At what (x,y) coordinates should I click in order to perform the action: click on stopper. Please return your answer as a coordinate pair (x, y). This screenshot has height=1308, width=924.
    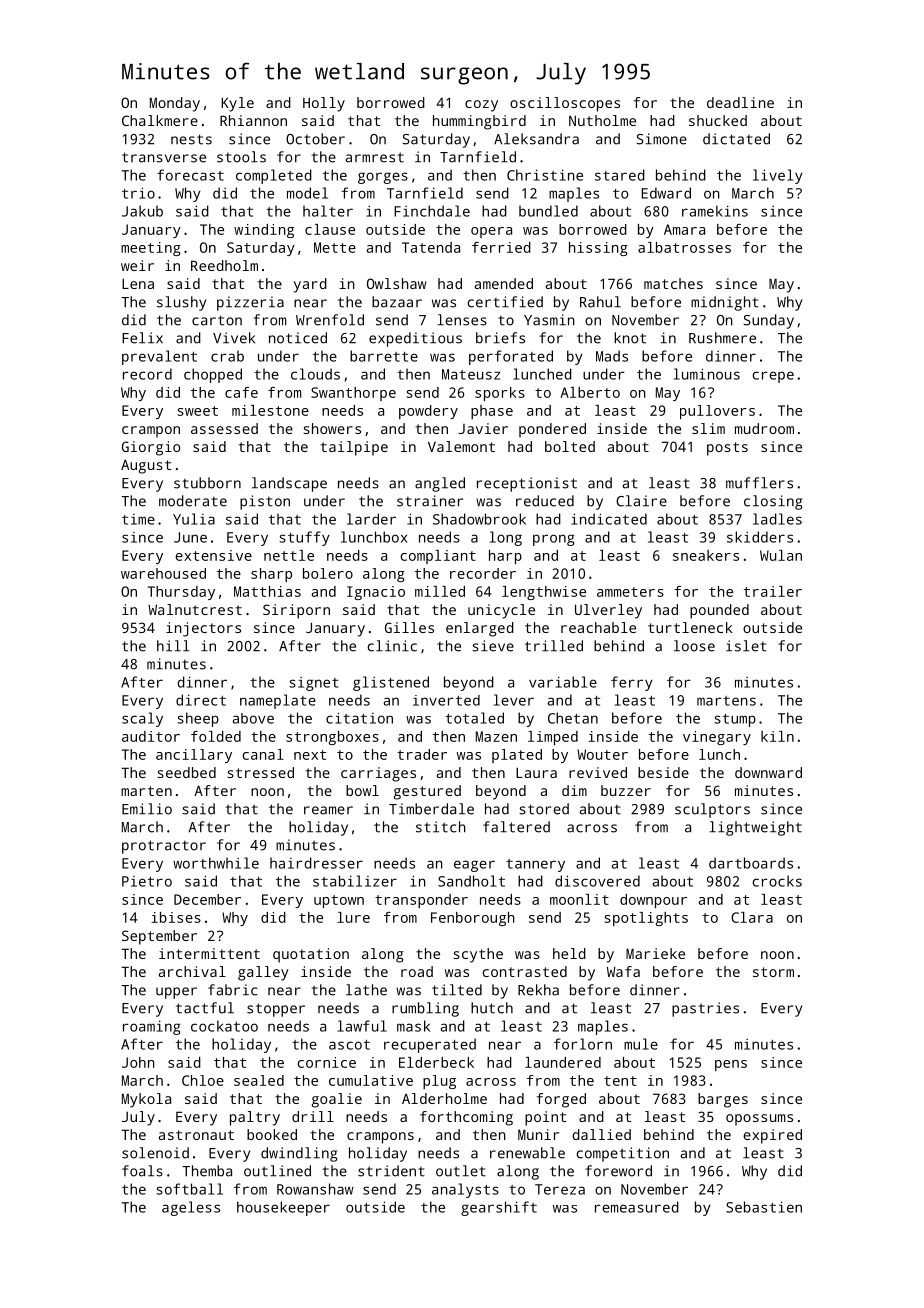
    Looking at the image, I should click on (276, 1010).
